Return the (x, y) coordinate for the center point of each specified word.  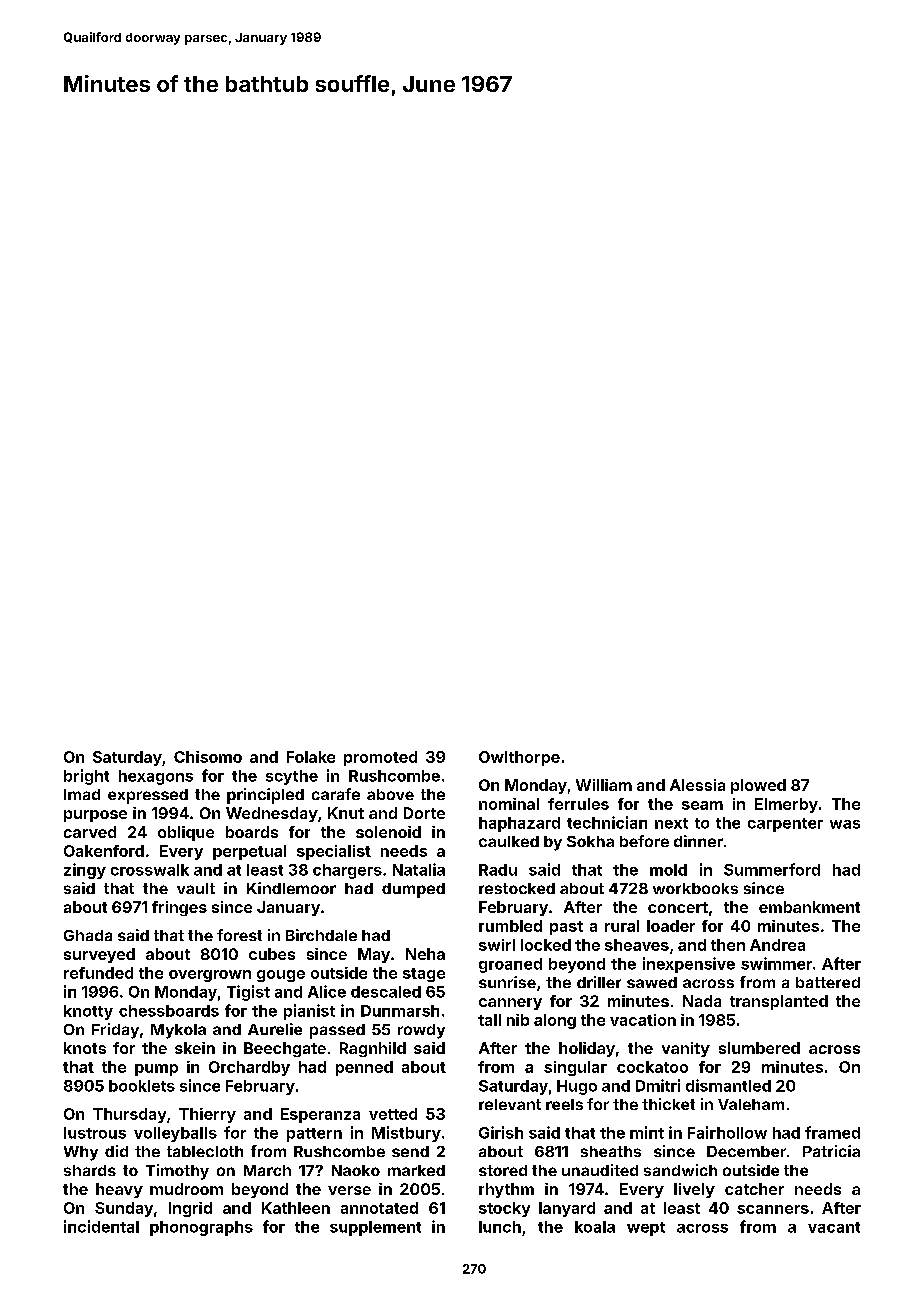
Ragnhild (373, 1049)
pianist (309, 1012)
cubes (272, 954)
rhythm (506, 1190)
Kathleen (296, 1208)
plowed (758, 786)
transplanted (779, 1002)
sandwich (680, 1170)
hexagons (156, 777)
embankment (809, 907)
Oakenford (104, 851)
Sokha (590, 841)
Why (81, 1153)
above (390, 794)
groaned (510, 965)
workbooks (695, 888)
